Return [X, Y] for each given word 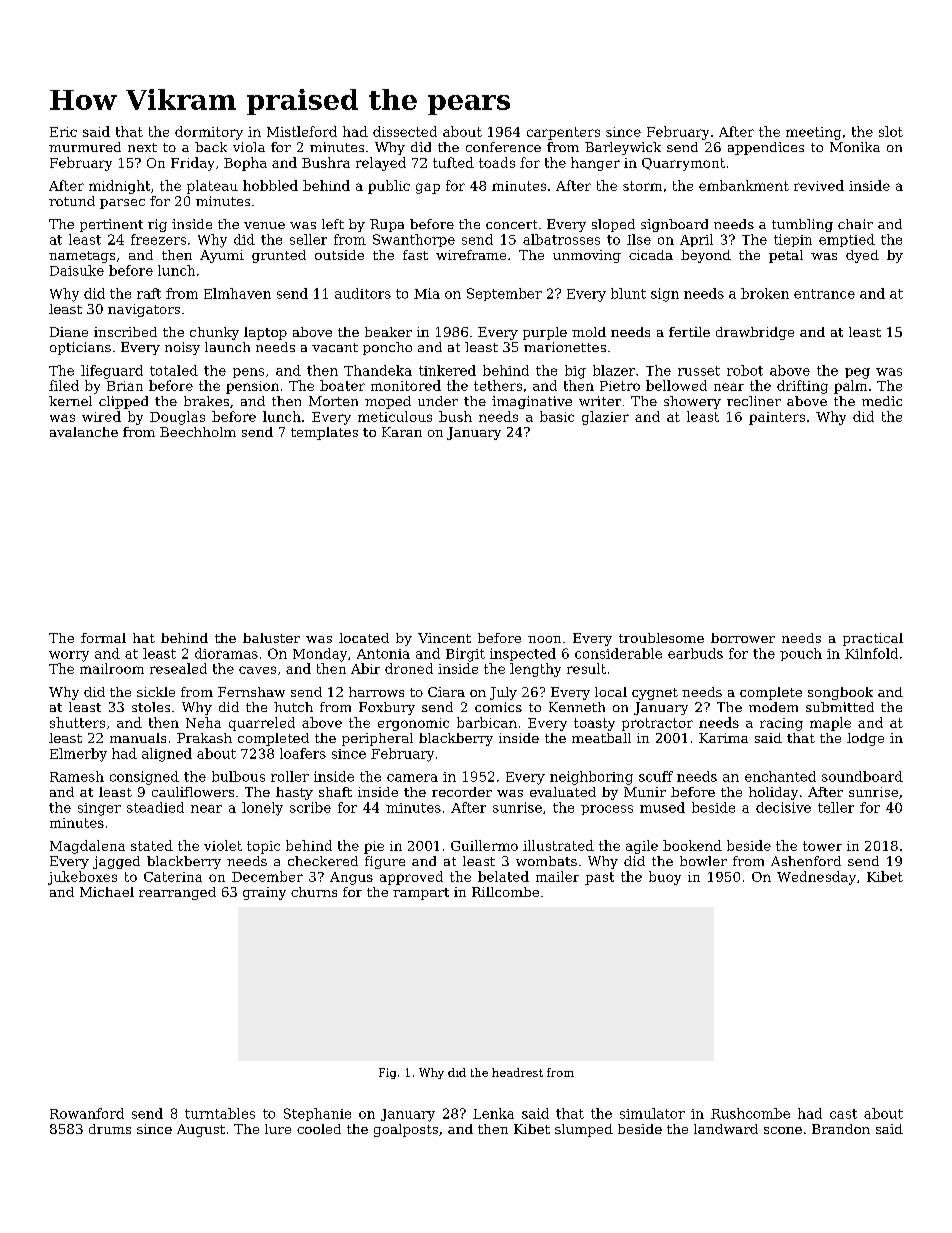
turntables [220, 1113]
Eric [63, 132]
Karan [402, 432]
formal [103, 638]
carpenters [563, 133]
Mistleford [302, 131]
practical [873, 639]
